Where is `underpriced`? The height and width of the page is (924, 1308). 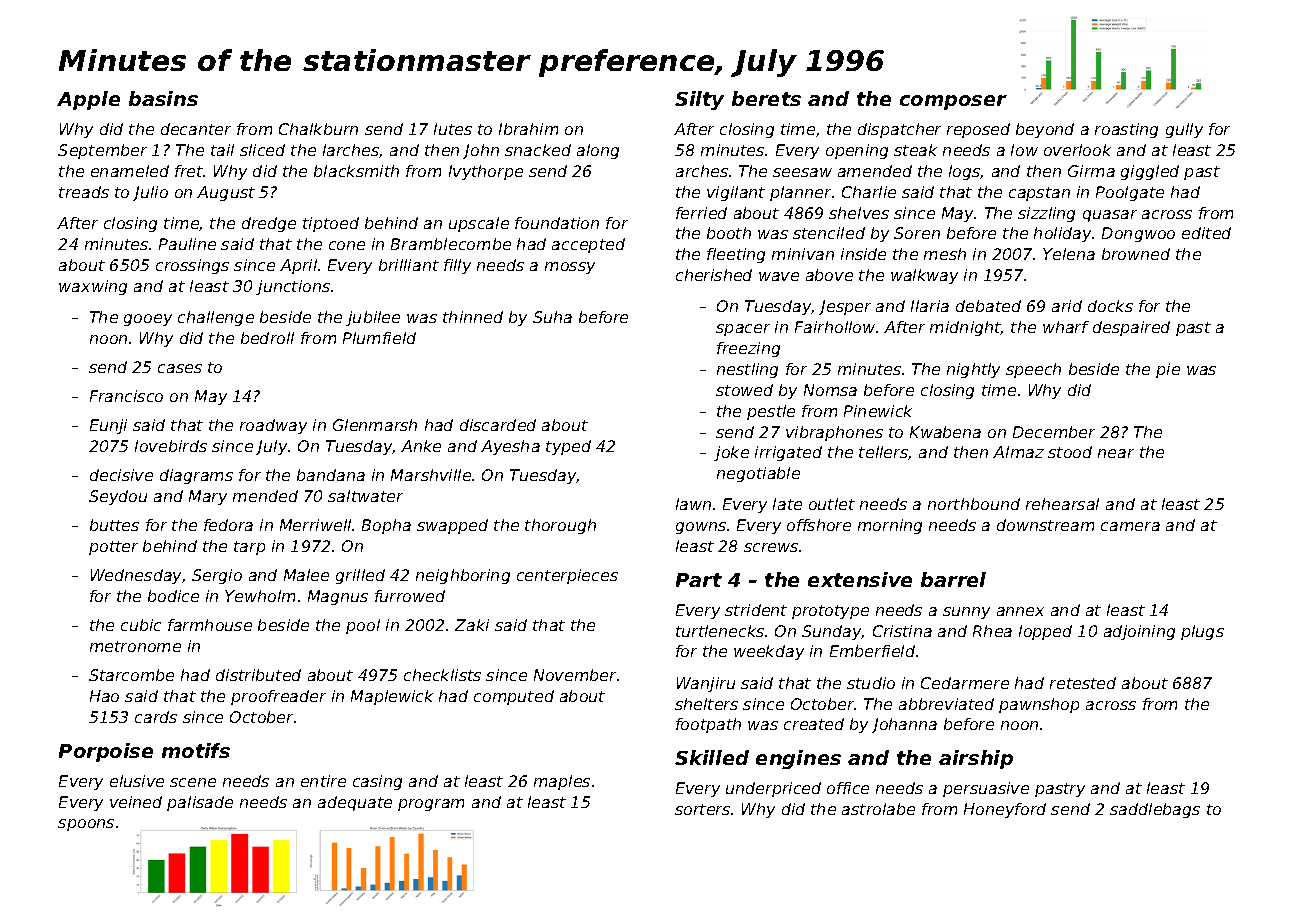
underpriced is located at coordinates (773, 789).
